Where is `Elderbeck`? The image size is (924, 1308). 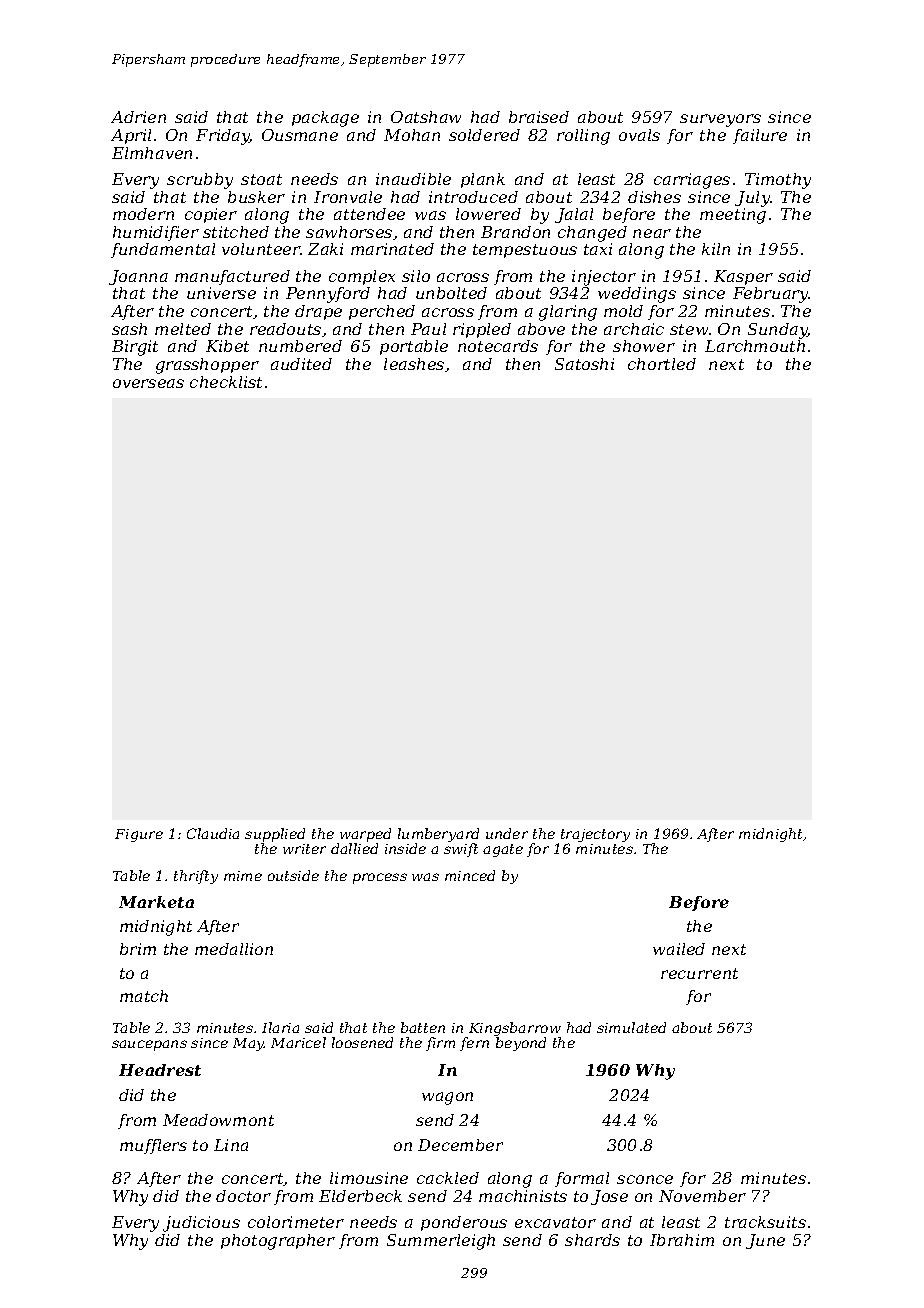 Elderbeck is located at coordinates (360, 1196).
